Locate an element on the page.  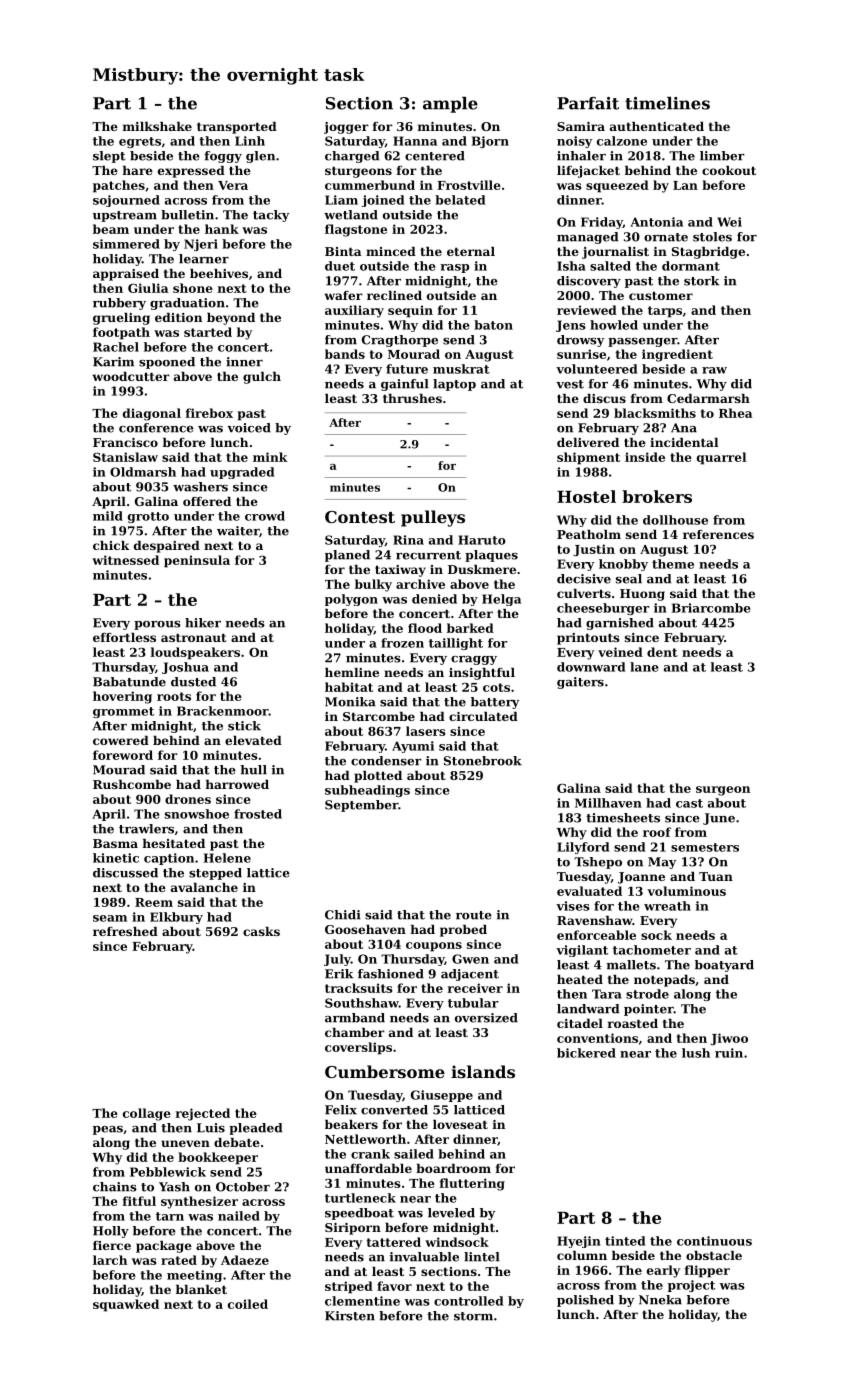
egrets is located at coordinates (140, 142).
